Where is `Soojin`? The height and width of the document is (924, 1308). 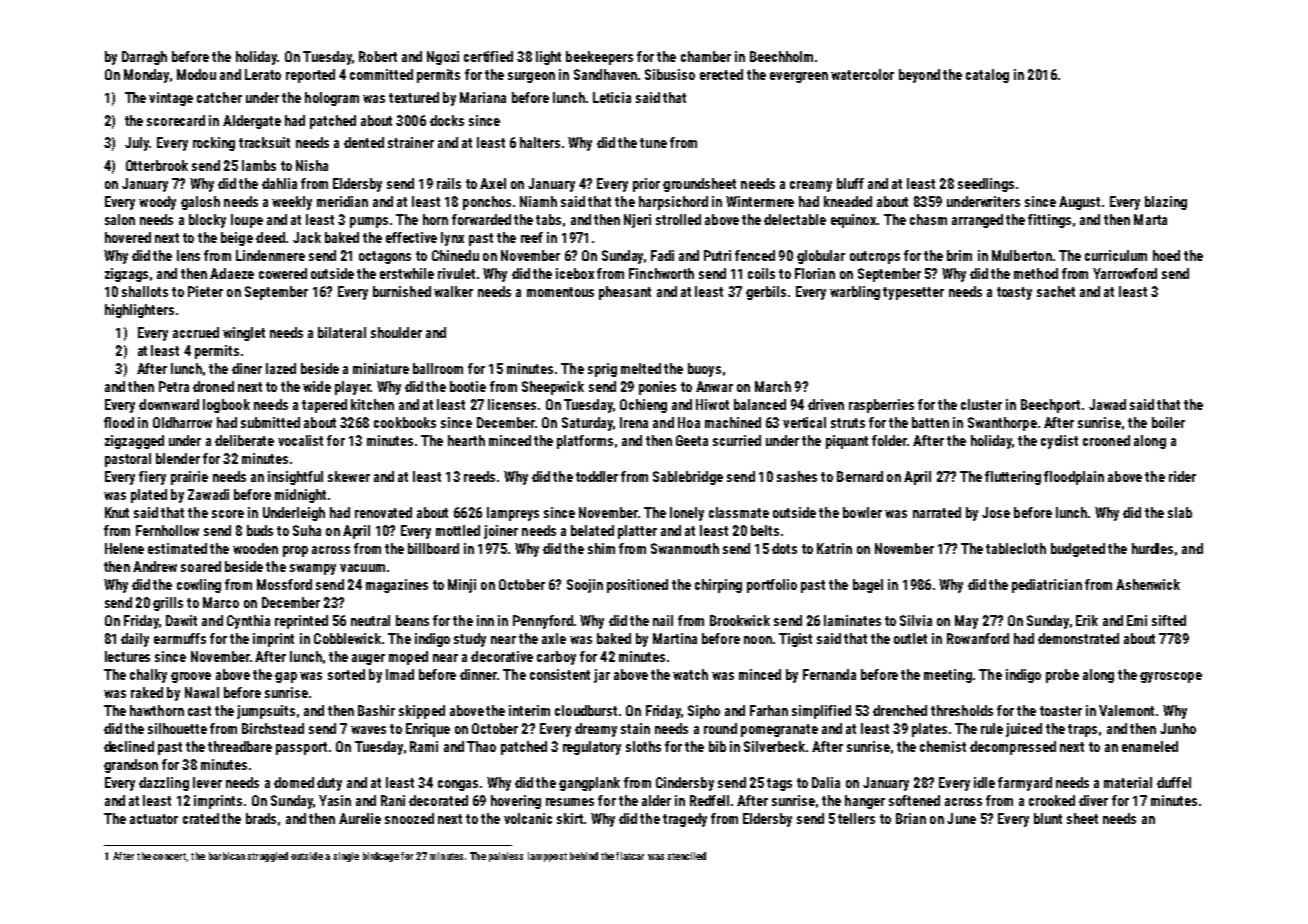
Soojin is located at coordinates (585, 586).
